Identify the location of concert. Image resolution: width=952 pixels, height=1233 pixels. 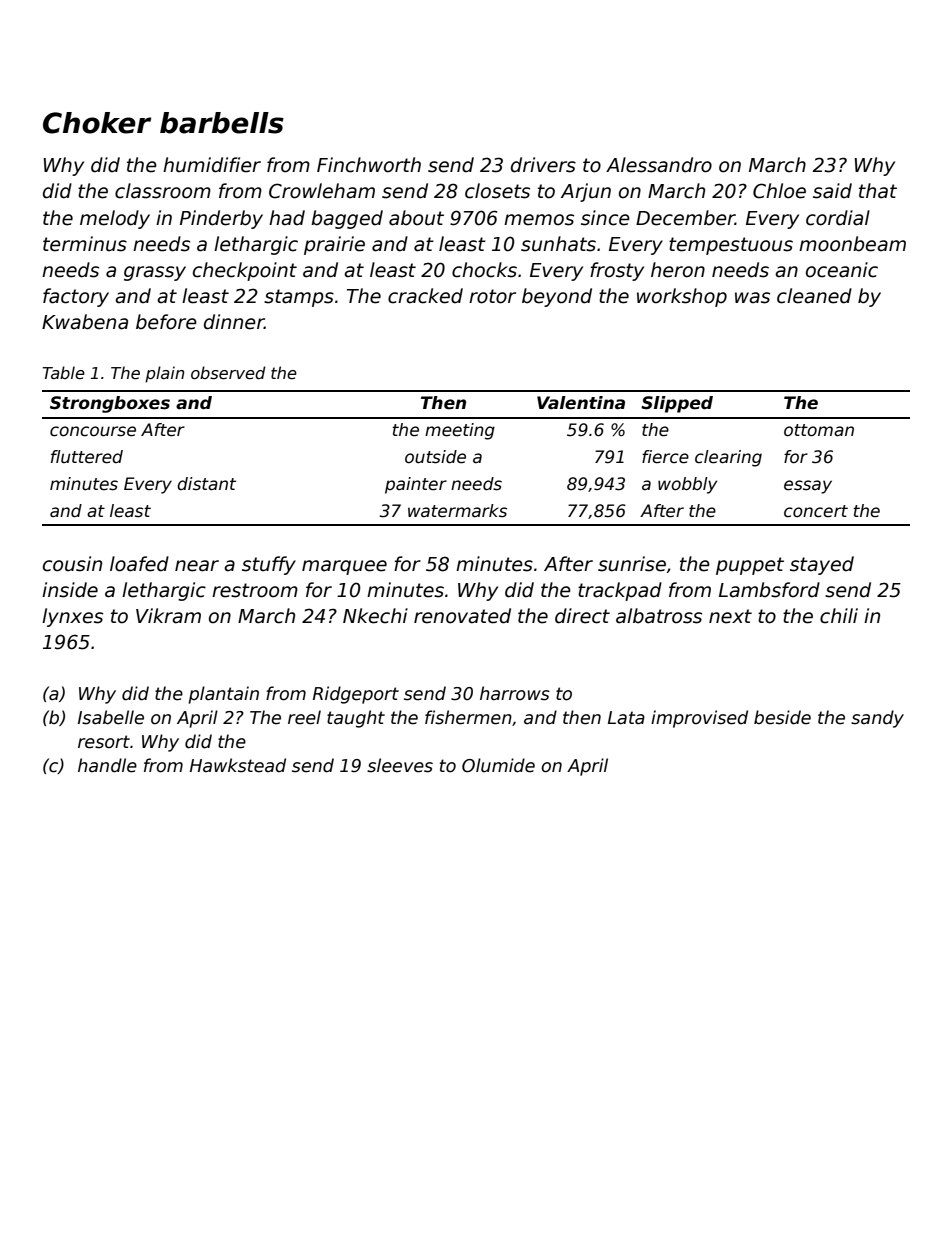
(816, 511).
